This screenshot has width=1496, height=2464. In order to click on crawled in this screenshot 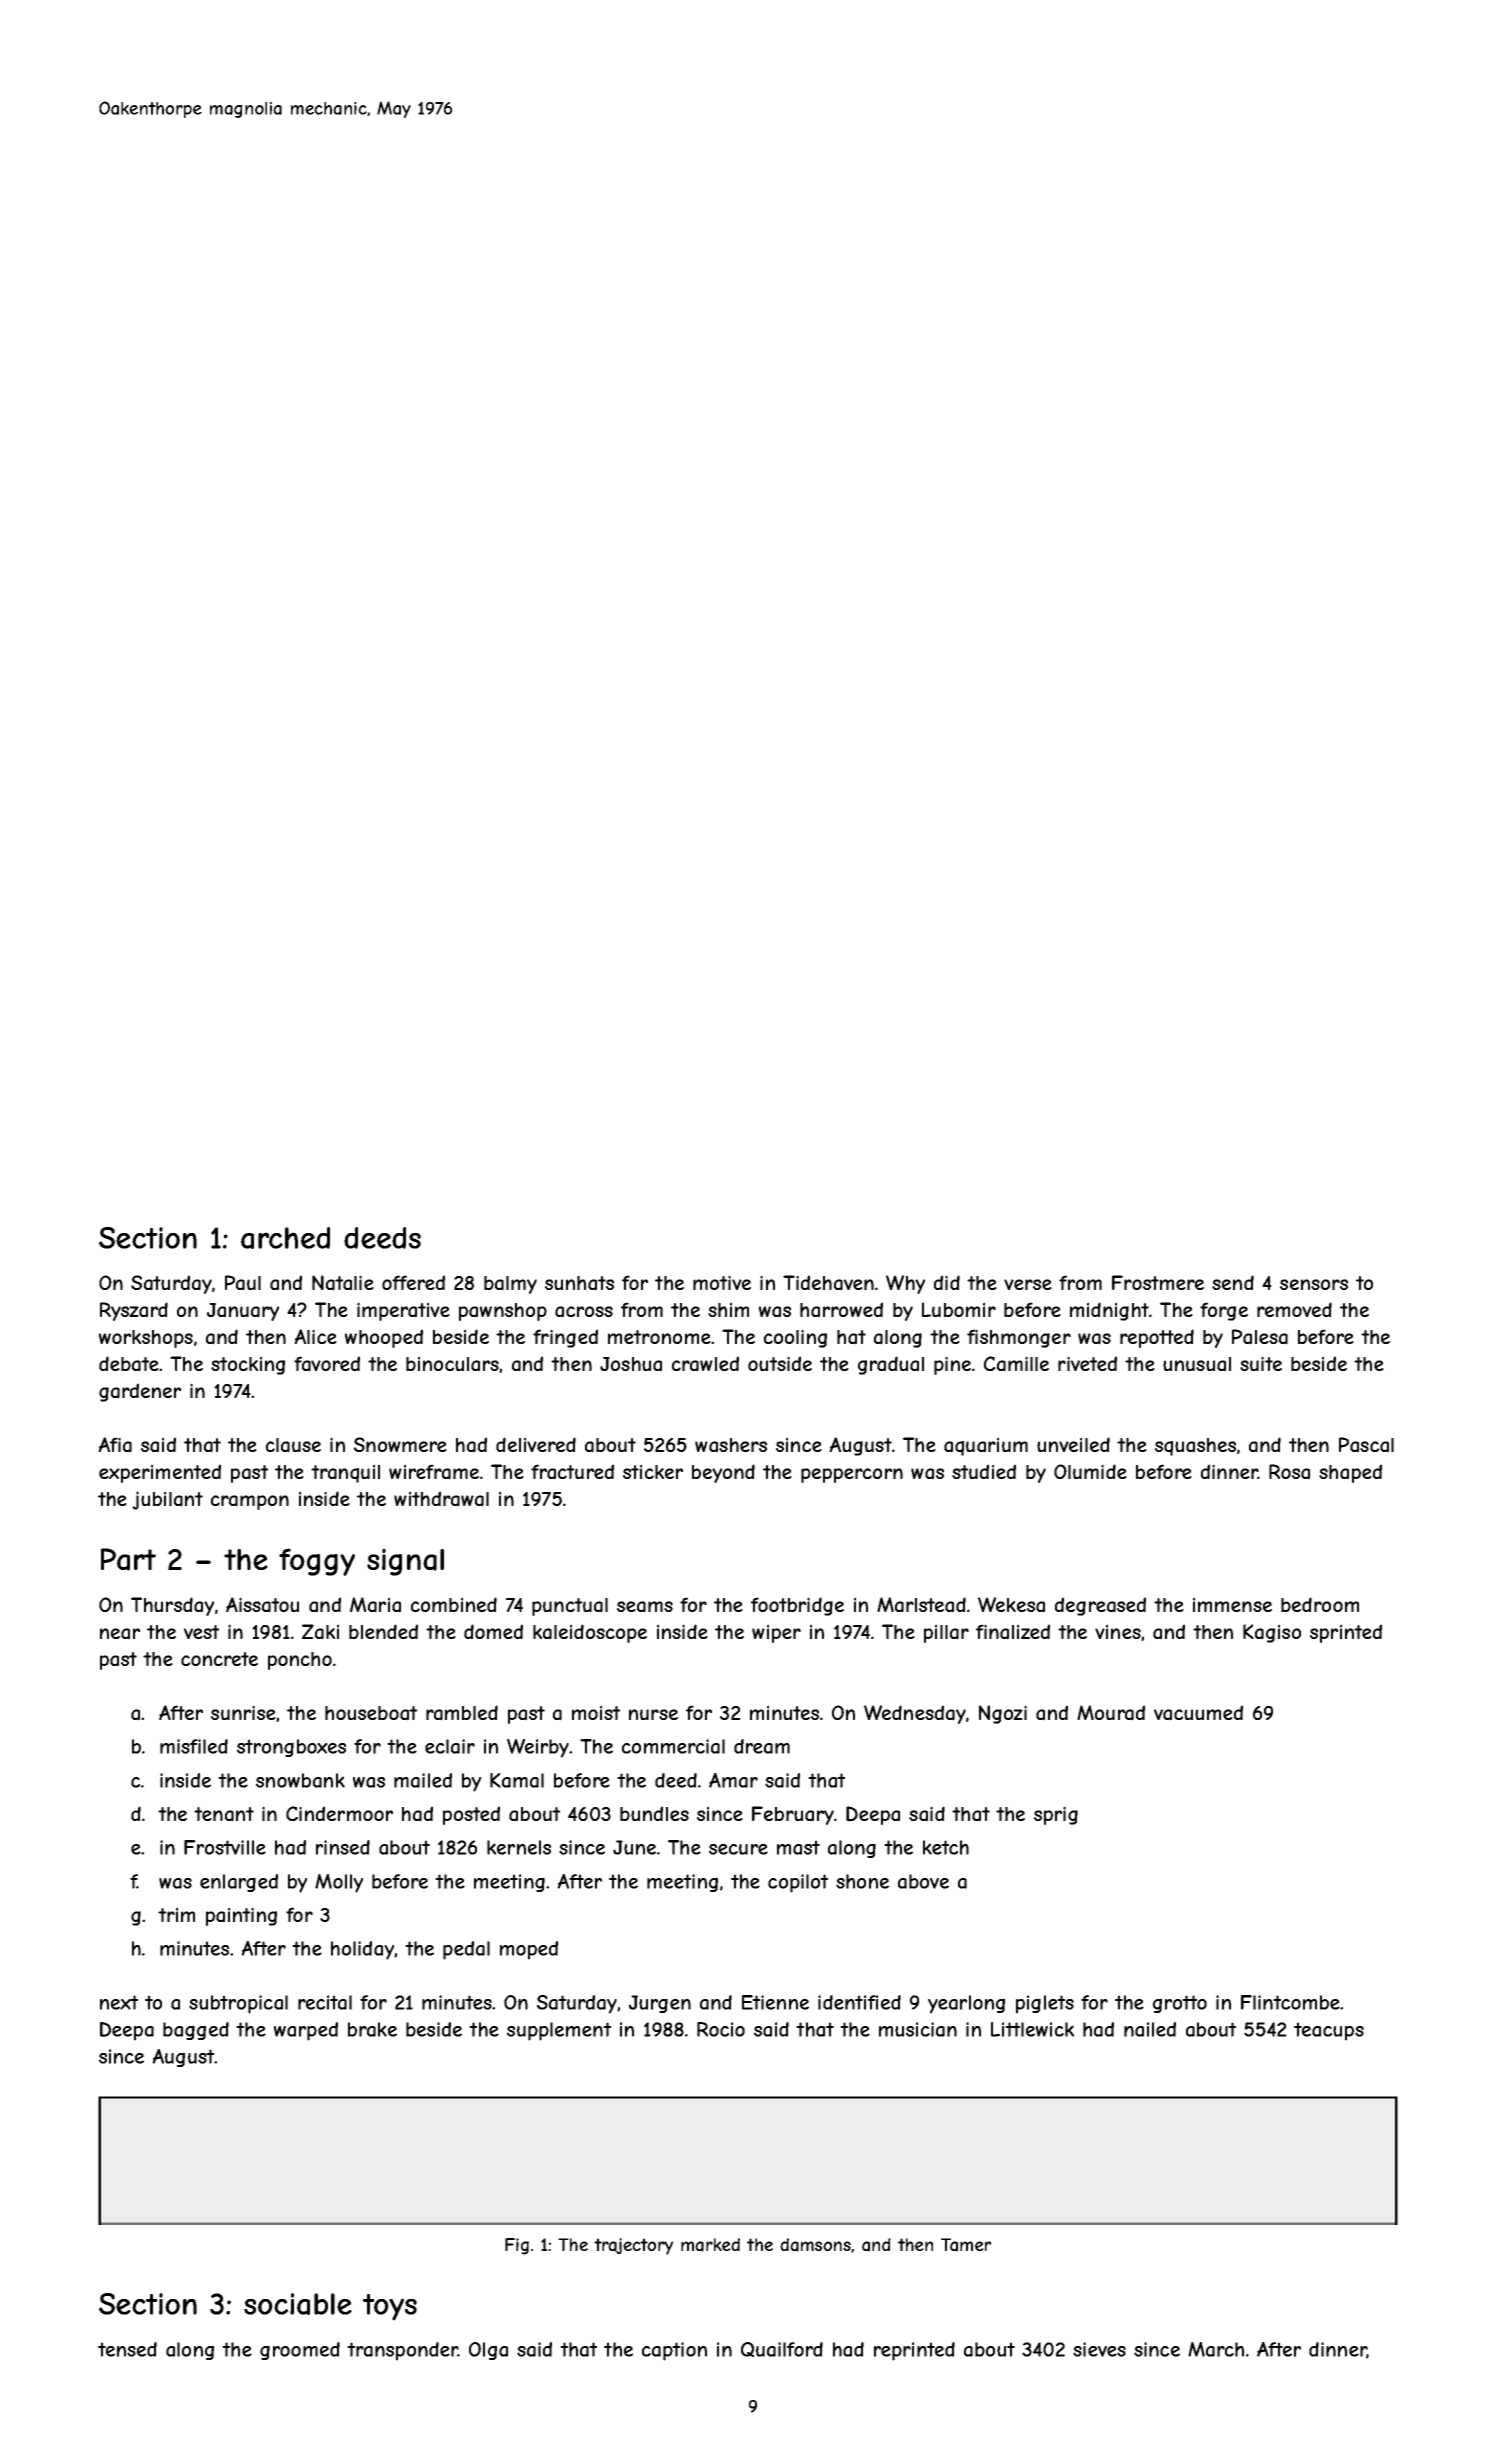, I will do `click(705, 1364)`.
